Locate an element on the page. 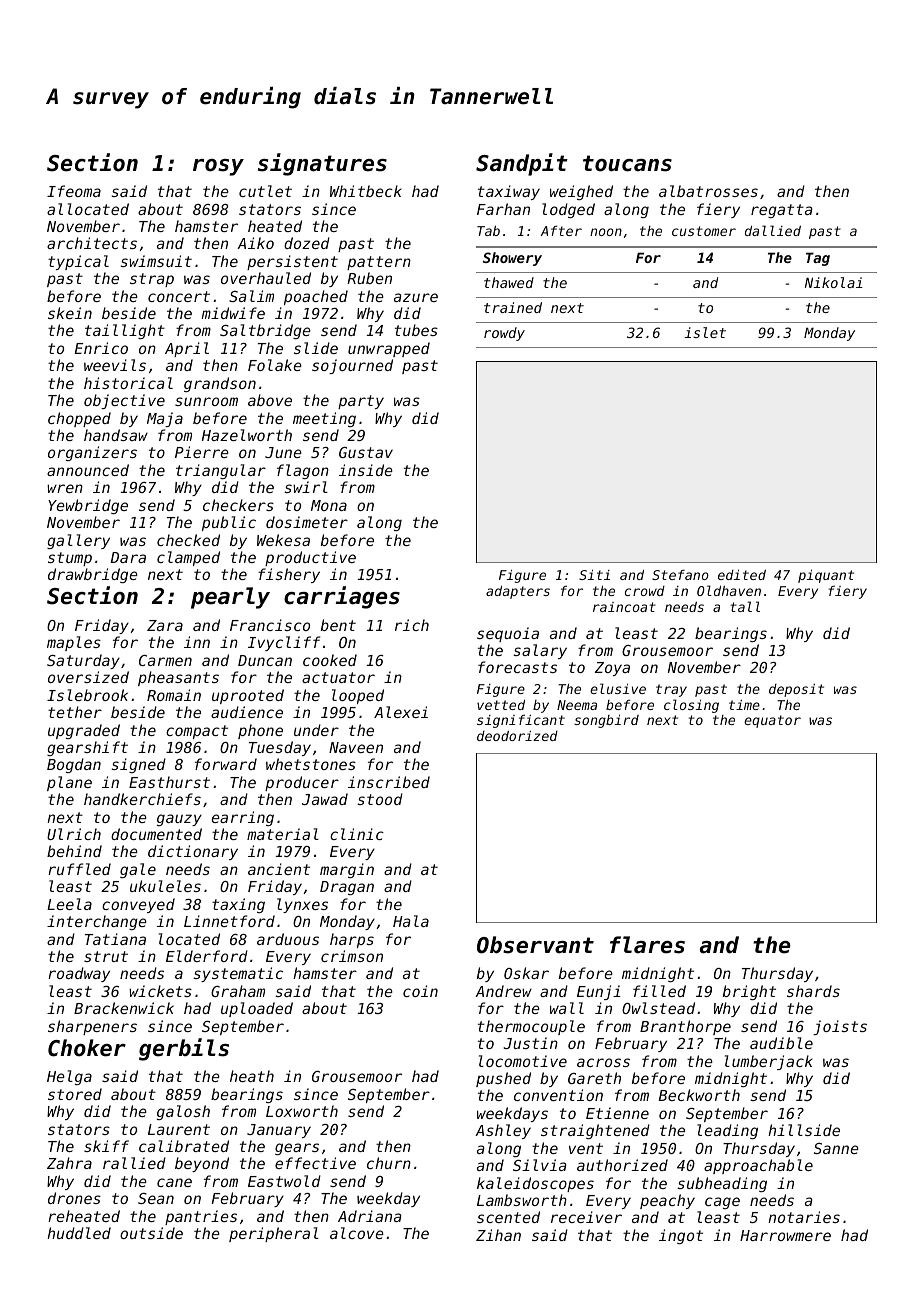 The width and height of the page is (924, 1308). toucans is located at coordinates (627, 163).
